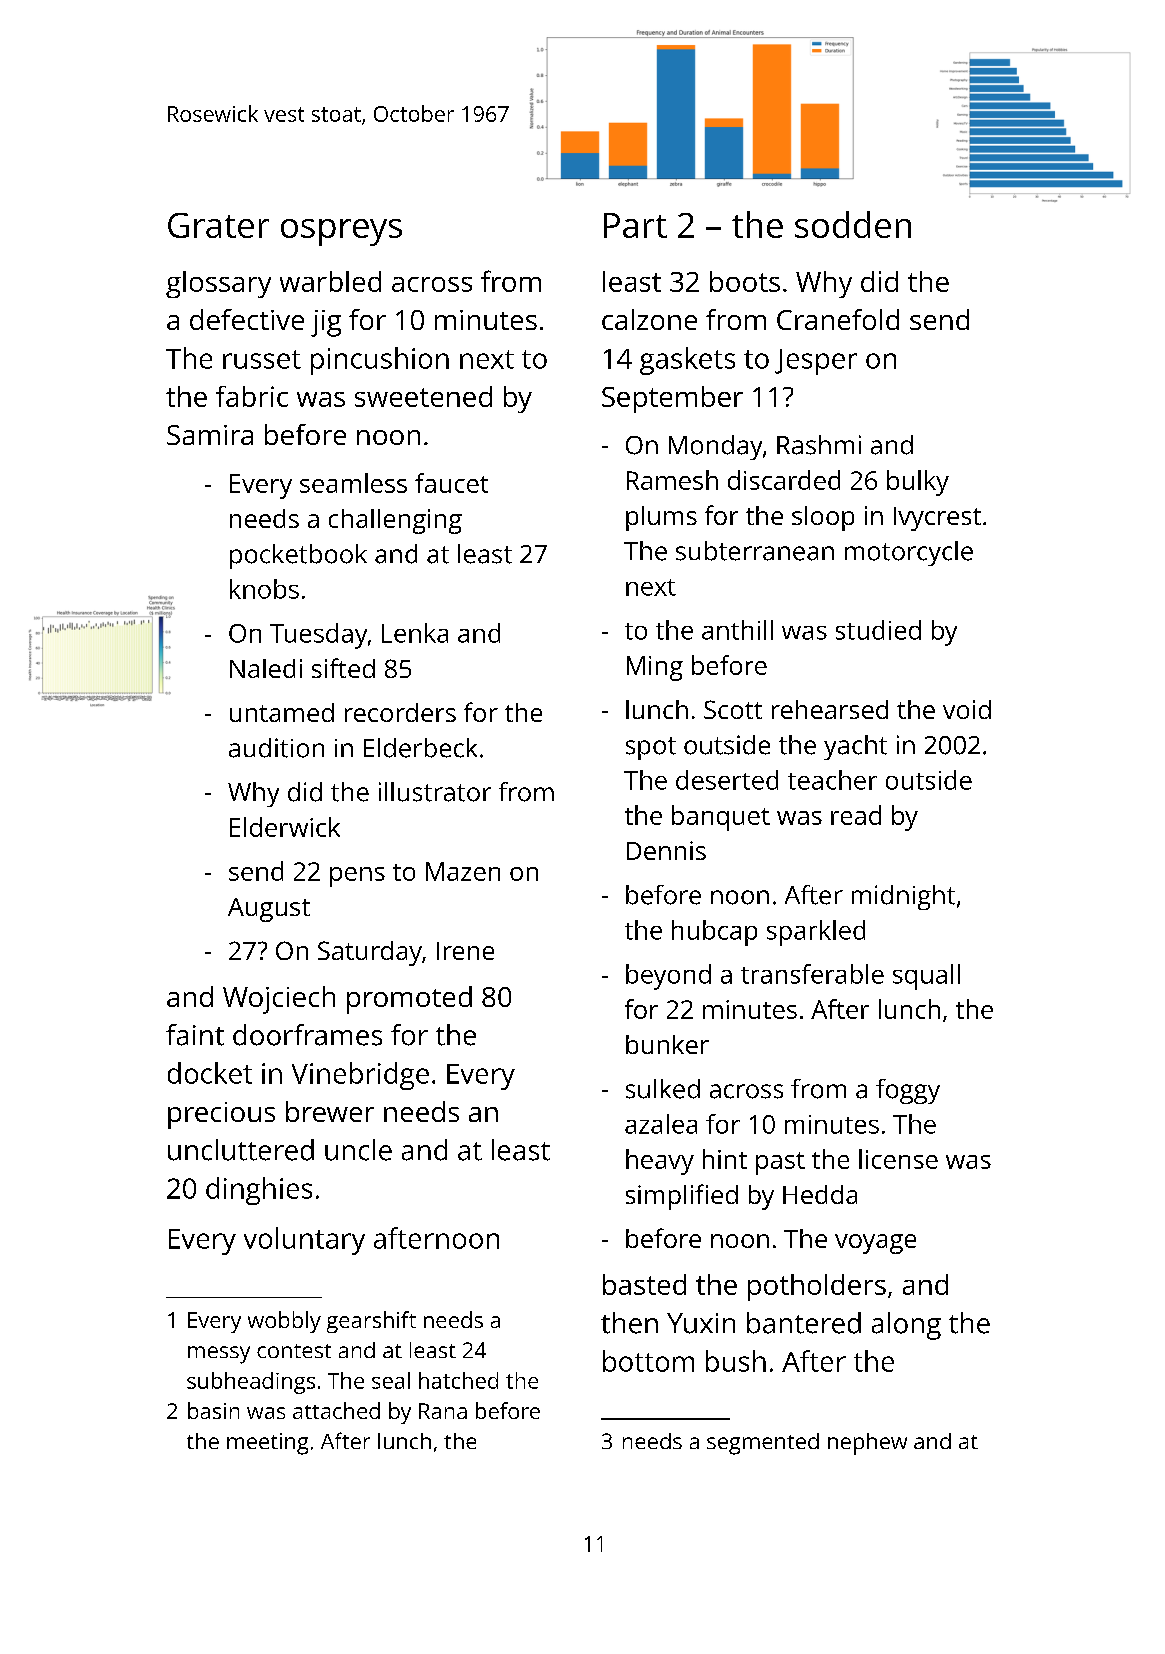 This screenshot has height=1654, width=1165. Describe the element at coordinates (667, 1044) in the screenshot. I see `bunker` at that location.
